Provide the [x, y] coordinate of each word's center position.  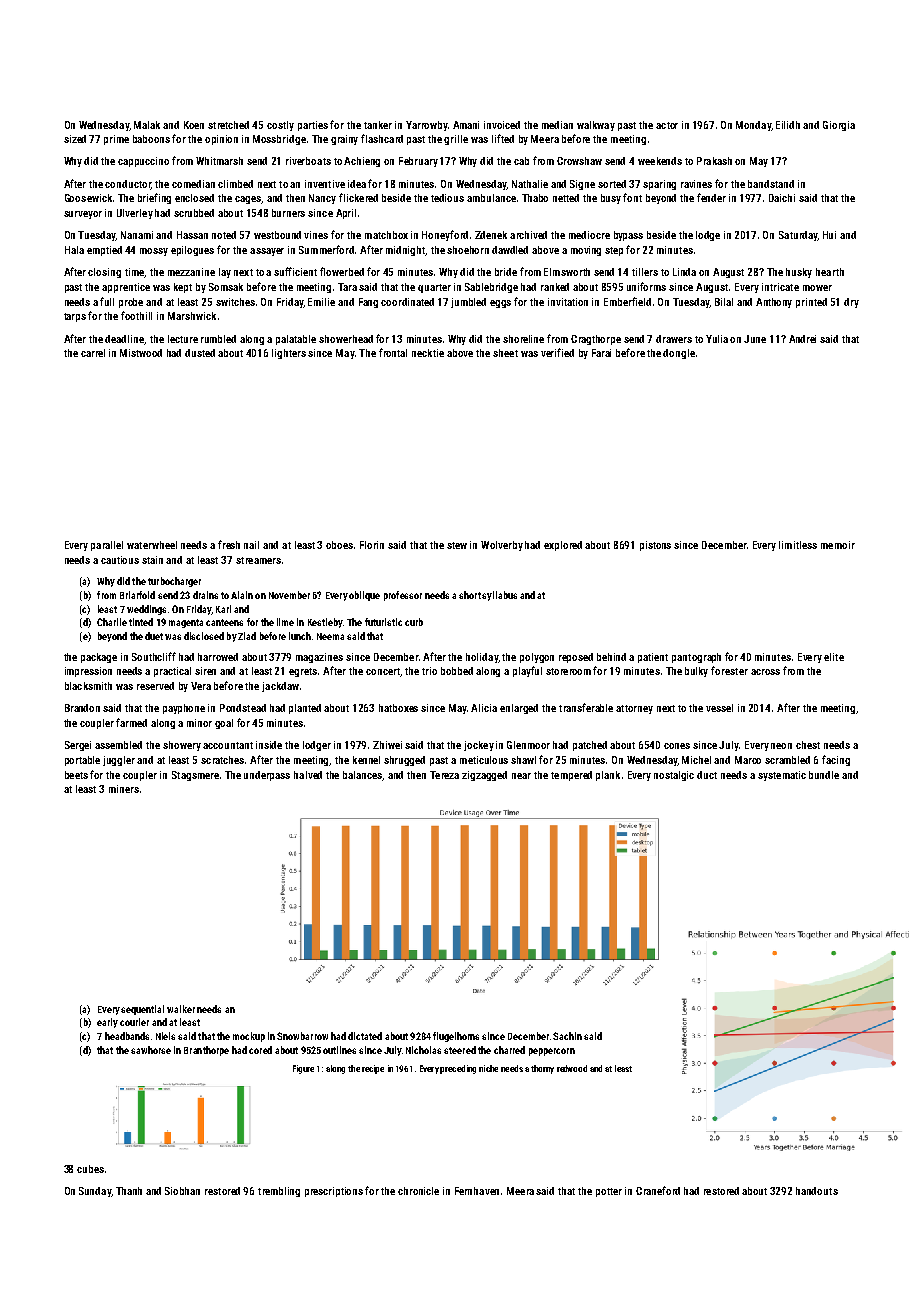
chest [808, 745]
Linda [684, 272]
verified [557, 352]
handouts [817, 1191]
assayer [267, 252]
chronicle [418, 1191]
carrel [93, 353]
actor [667, 125]
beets [76, 775]
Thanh [129, 1191]
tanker [378, 125]
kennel [366, 760]
